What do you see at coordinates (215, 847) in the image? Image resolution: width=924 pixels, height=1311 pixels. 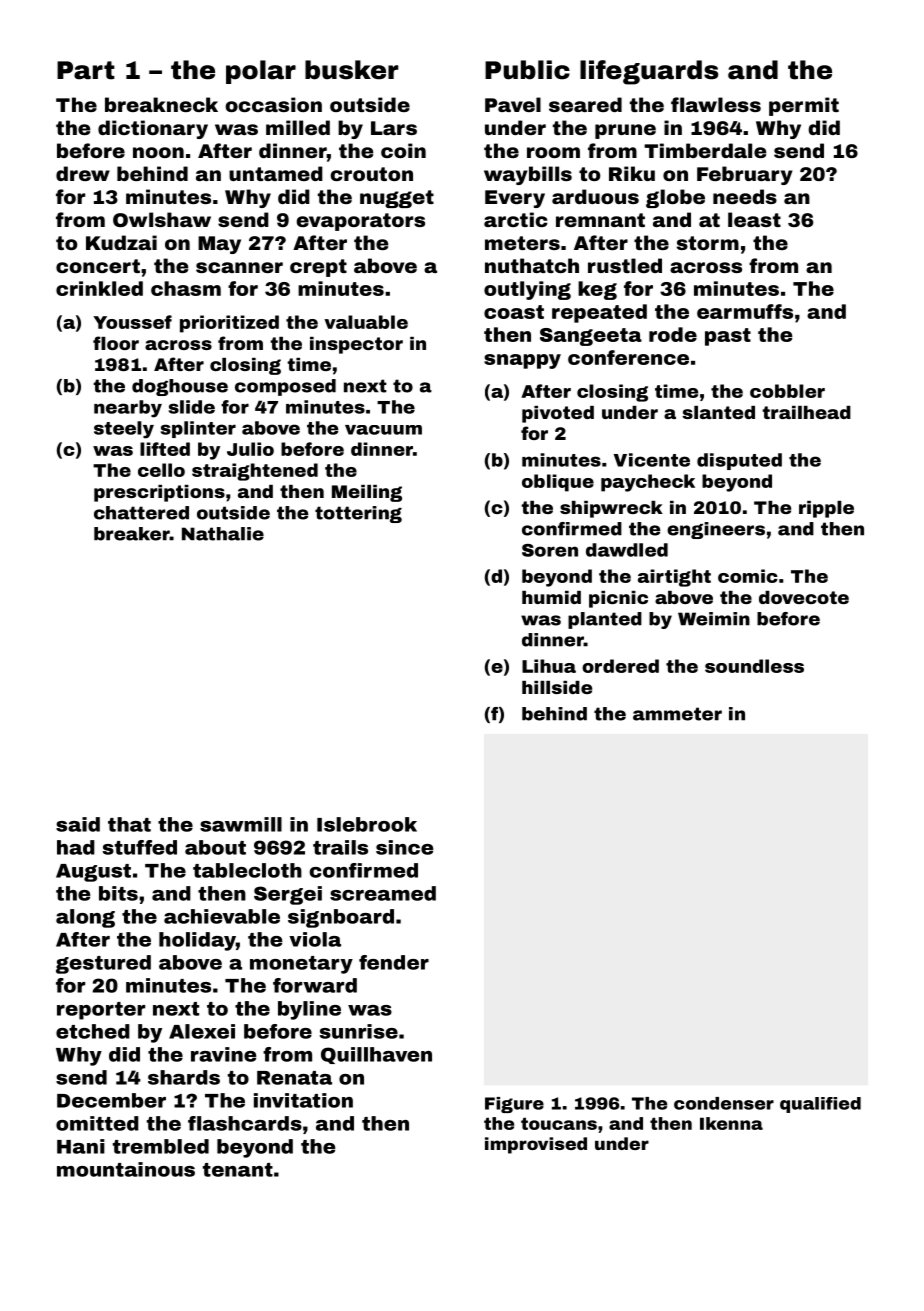 I see `about` at bounding box center [215, 847].
